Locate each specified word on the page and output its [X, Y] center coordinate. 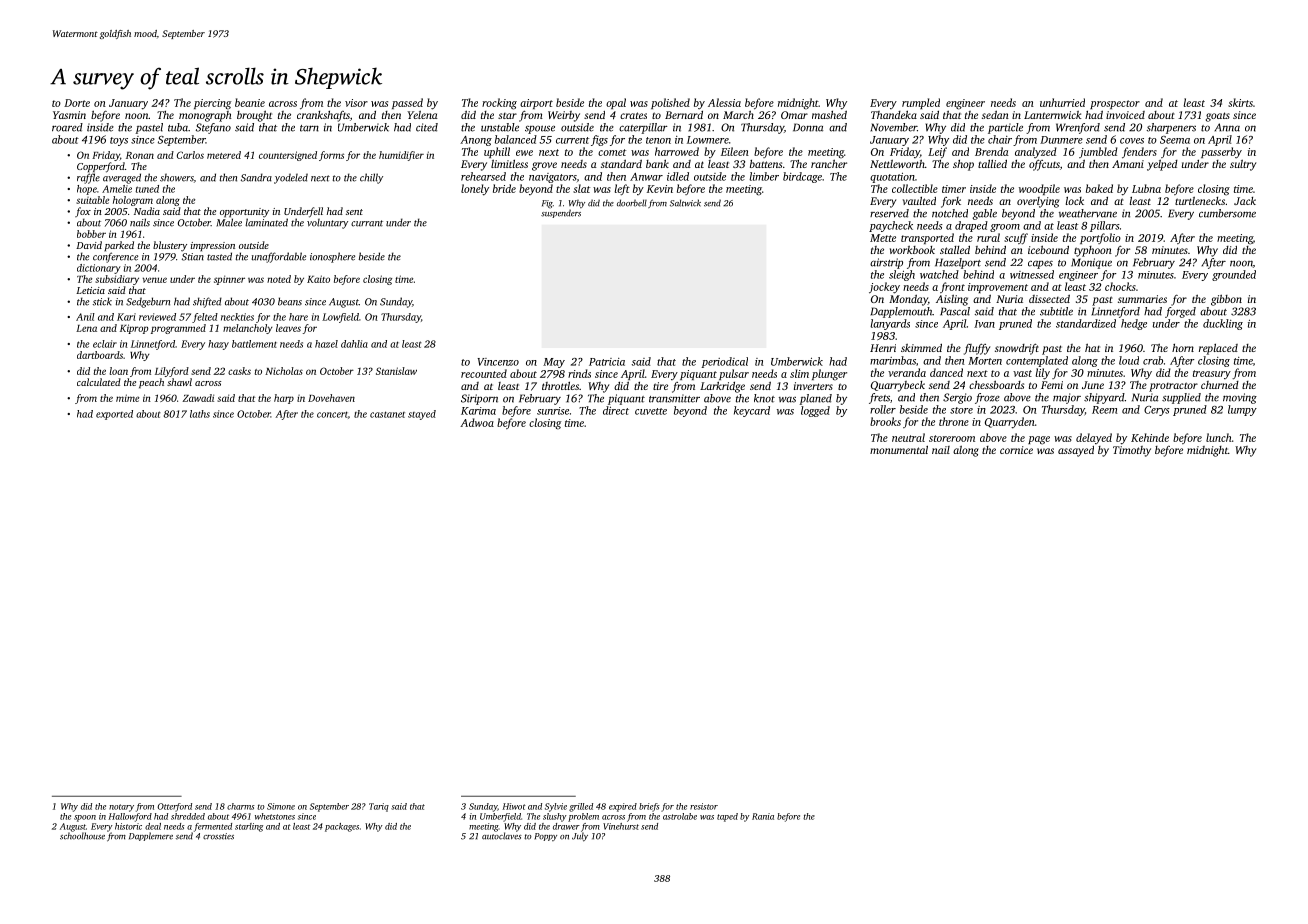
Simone [281, 806]
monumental [899, 450]
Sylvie [556, 807]
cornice [1016, 450]
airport [536, 104]
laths [200, 414]
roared [67, 127]
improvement [998, 288]
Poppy [545, 837]
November [893, 127]
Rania [763, 816]
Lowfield [340, 318]
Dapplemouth [901, 312]
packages [342, 827]
